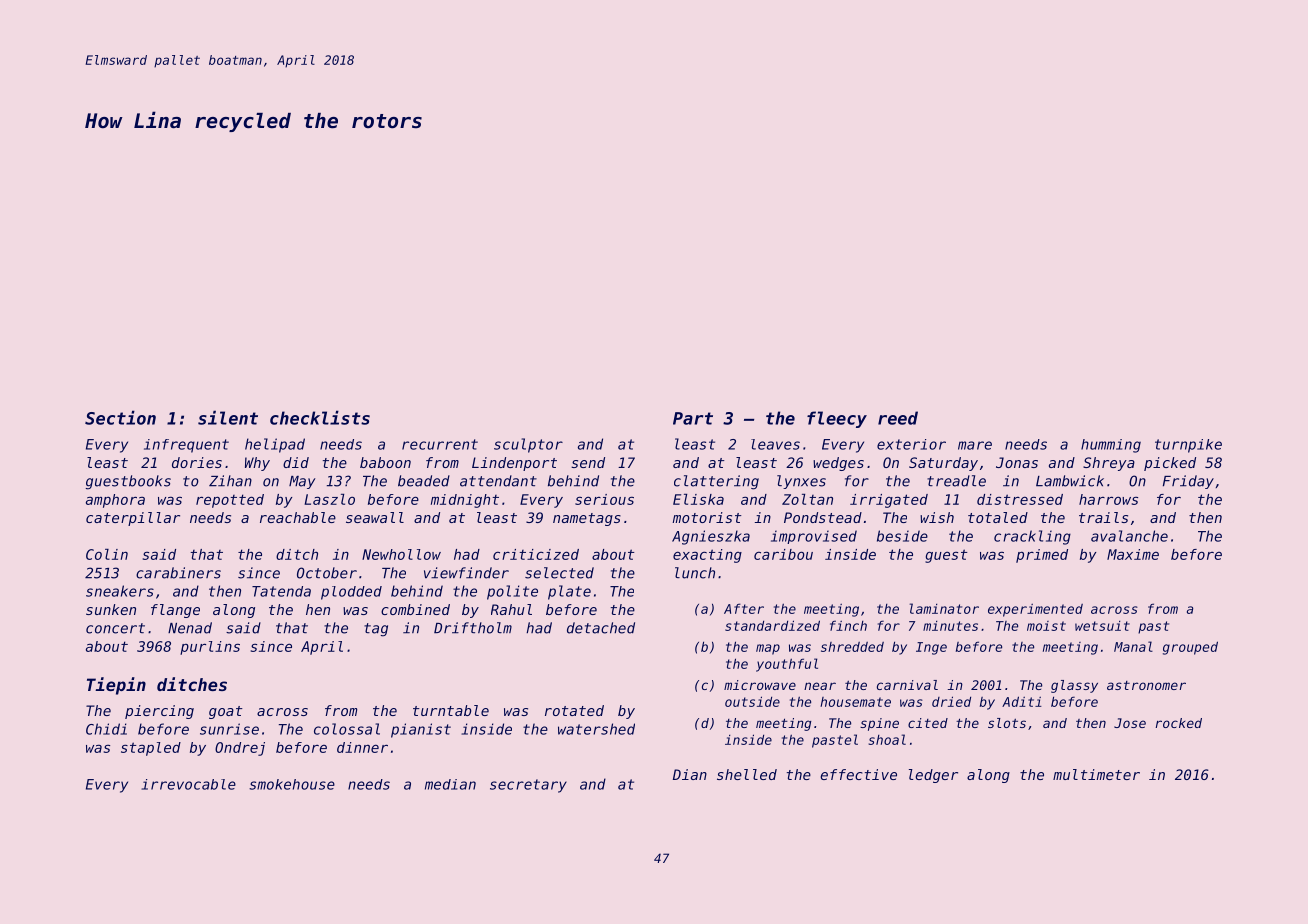  What do you see at coordinates (1096, 774) in the screenshot?
I see `multimeter` at bounding box center [1096, 774].
